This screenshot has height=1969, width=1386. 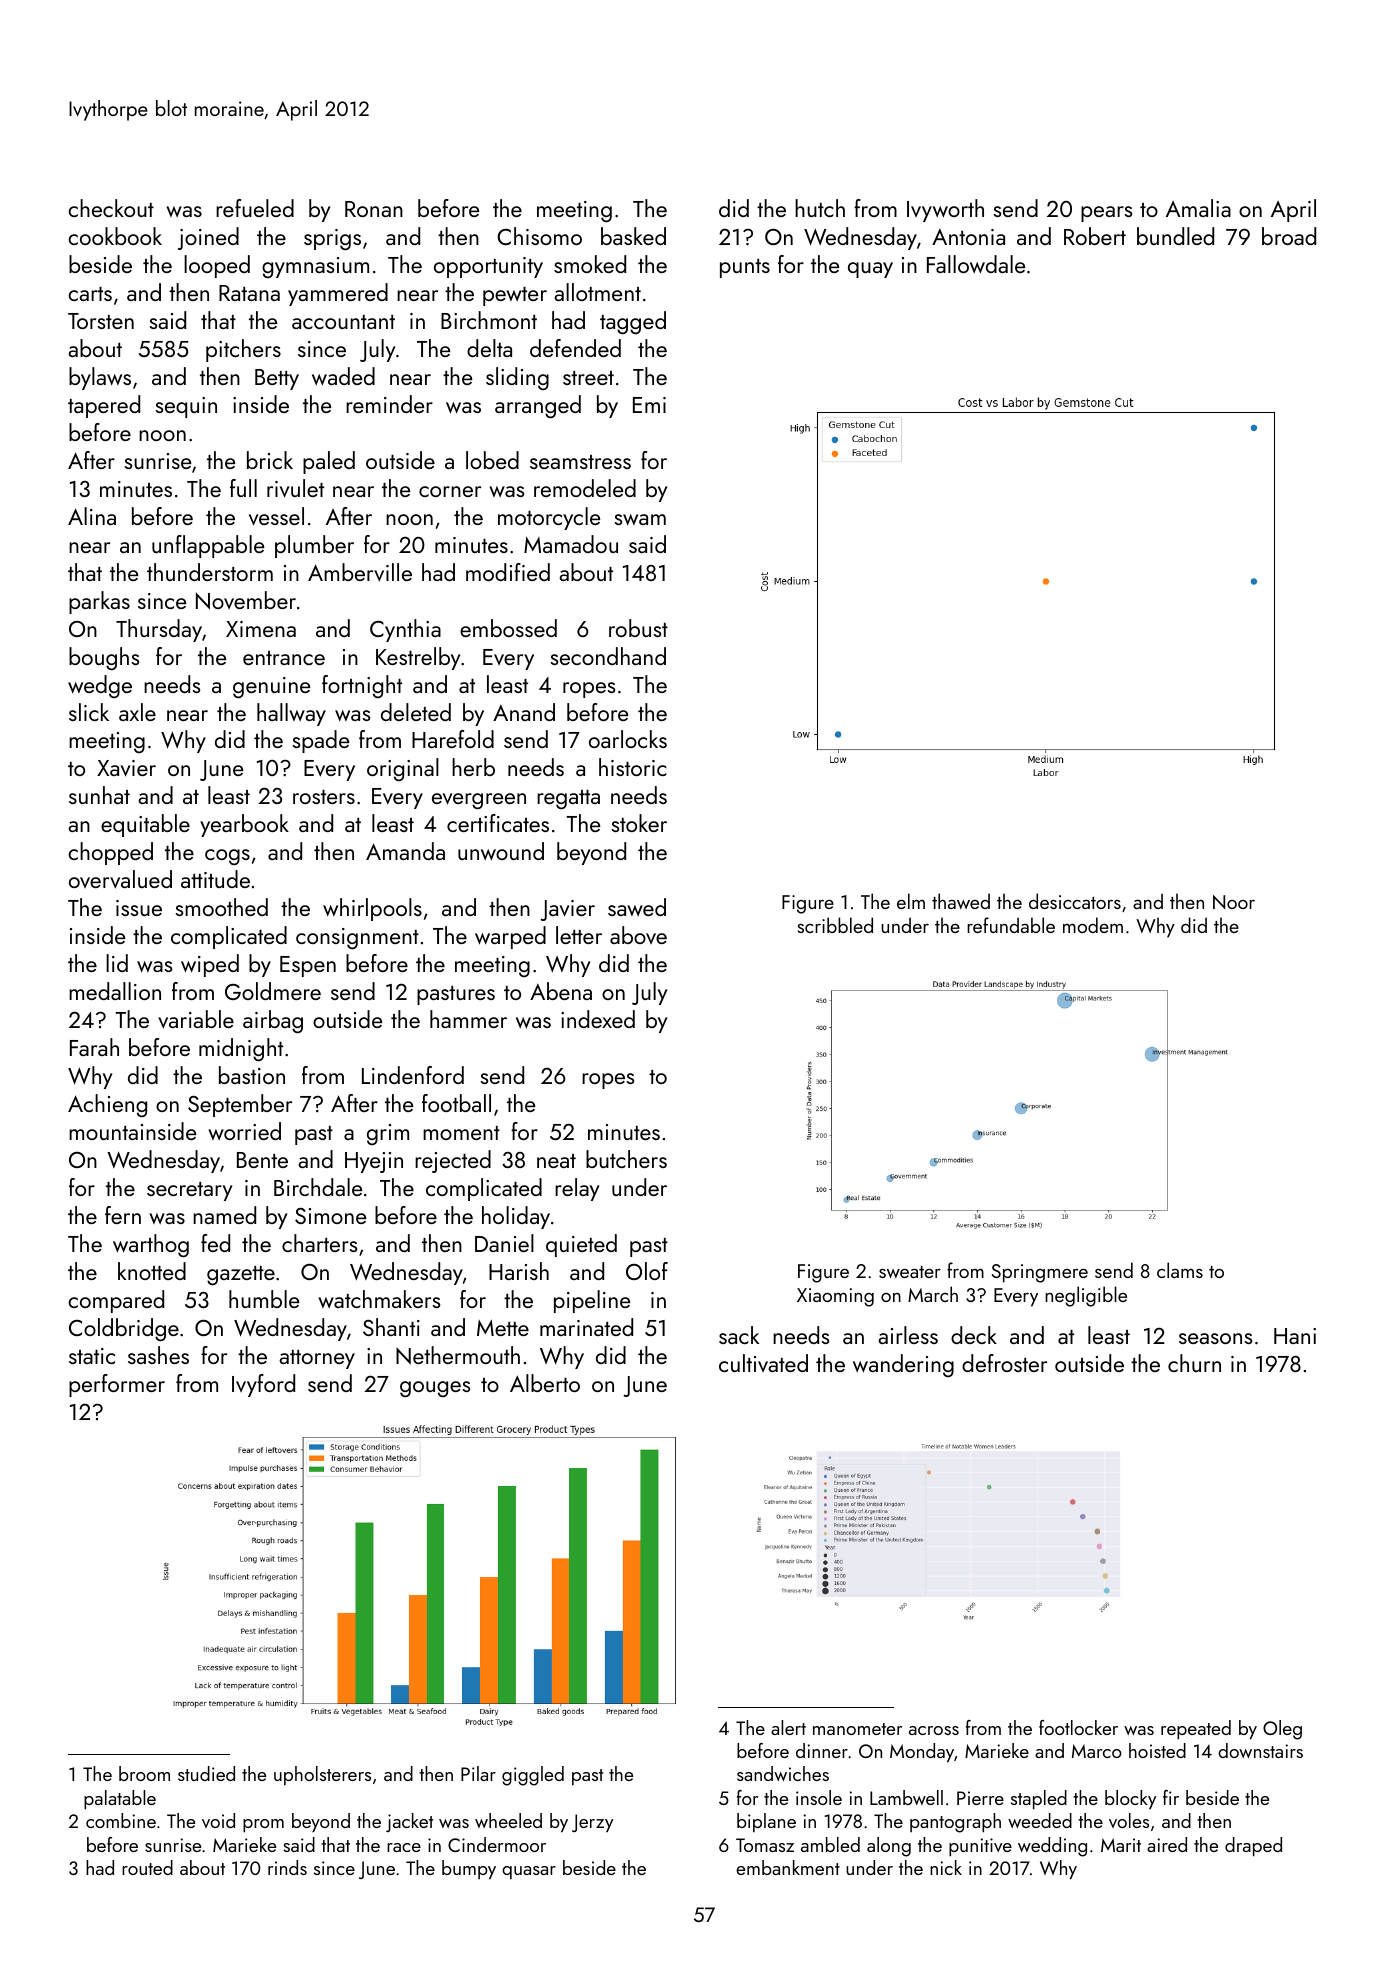 What do you see at coordinates (1040, 1273) in the screenshot?
I see `Springmere` at bounding box center [1040, 1273].
